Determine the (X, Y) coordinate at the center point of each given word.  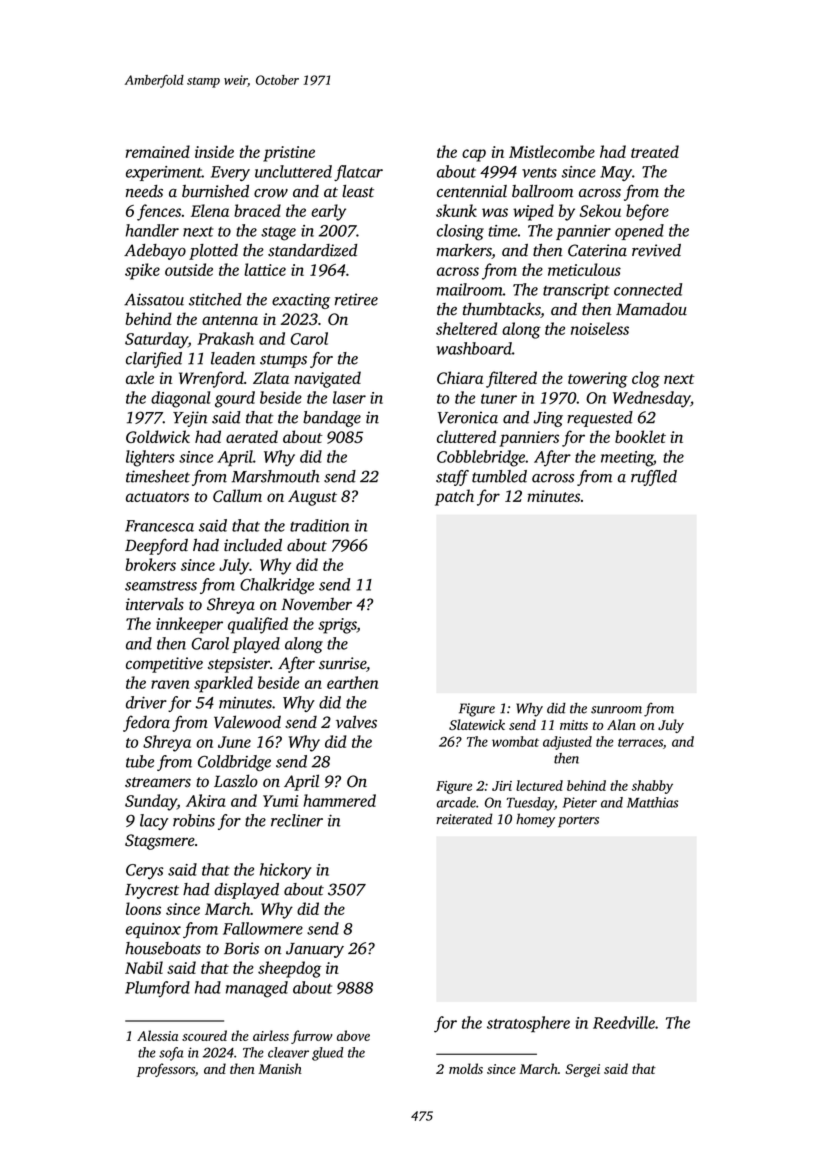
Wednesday (651, 399)
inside (214, 151)
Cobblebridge (481, 458)
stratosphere (528, 1024)
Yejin (190, 419)
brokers (150, 564)
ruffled (654, 478)
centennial (472, 191)
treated (655, 151)
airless (271, 1035)
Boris (241, 948)
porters (578, 821)
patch (454, 497)
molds (466, 1068)
